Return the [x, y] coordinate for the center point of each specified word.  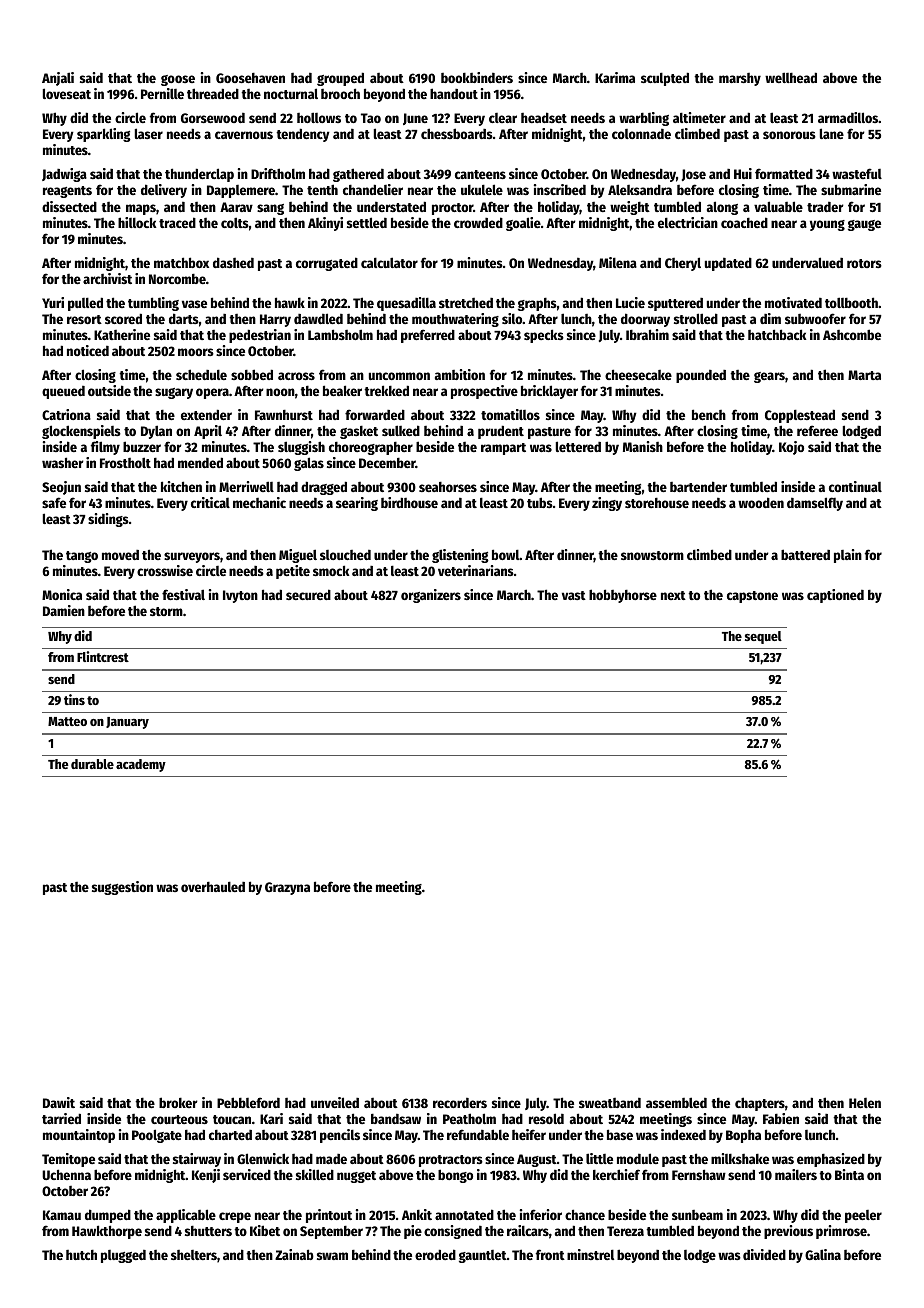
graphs [537, 304]
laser [149, 133]
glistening [460, 556]
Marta [864, 375]
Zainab [294, 1254]
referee [817, 430]
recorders [460, 1103]
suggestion [122, 888]
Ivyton [240, 596]
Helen [865, 1103]
